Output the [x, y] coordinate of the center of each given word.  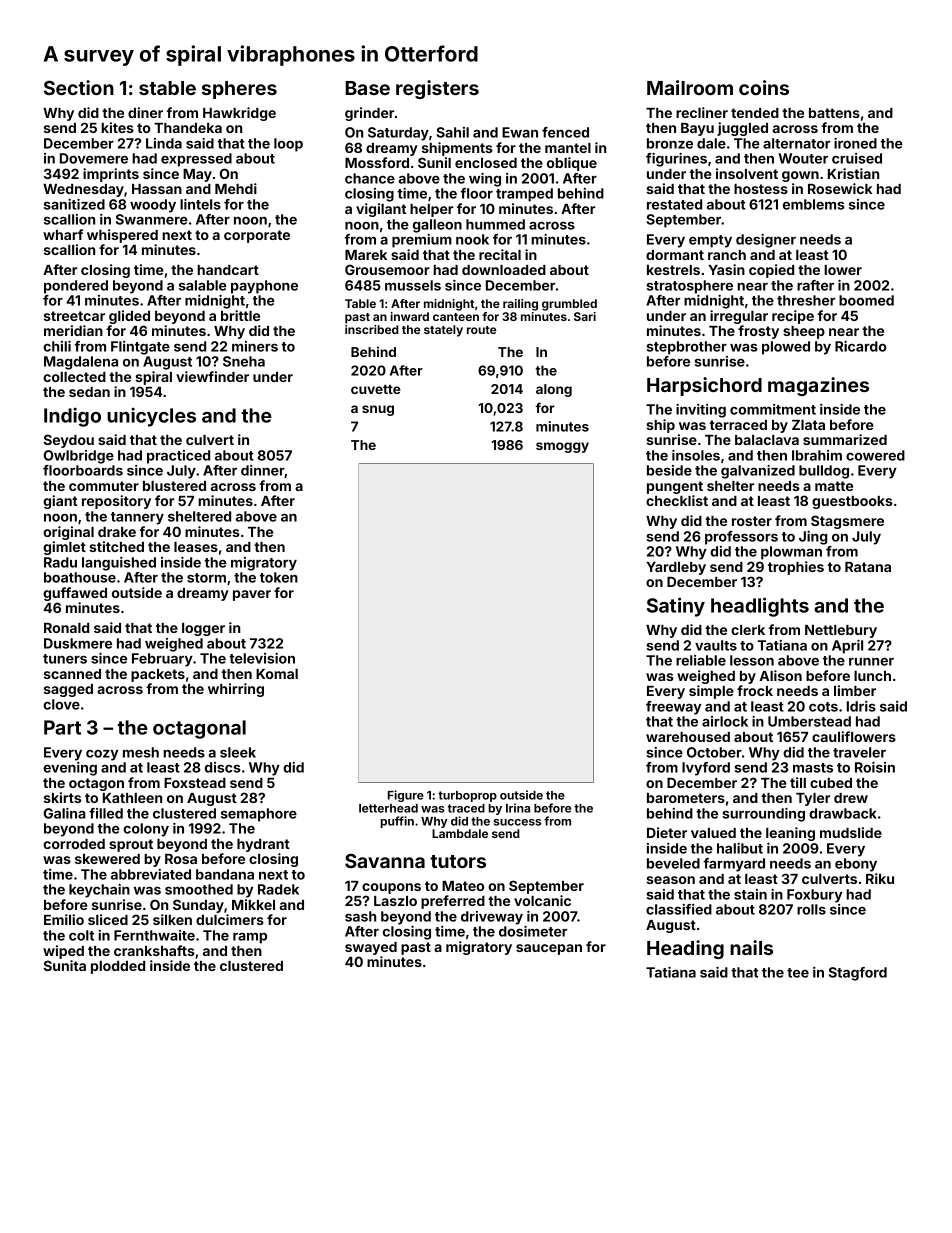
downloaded [504, 270]
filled [106, 813]
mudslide [851, 832]
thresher [806, 300]
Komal [277, 674]
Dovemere [94, 158]
